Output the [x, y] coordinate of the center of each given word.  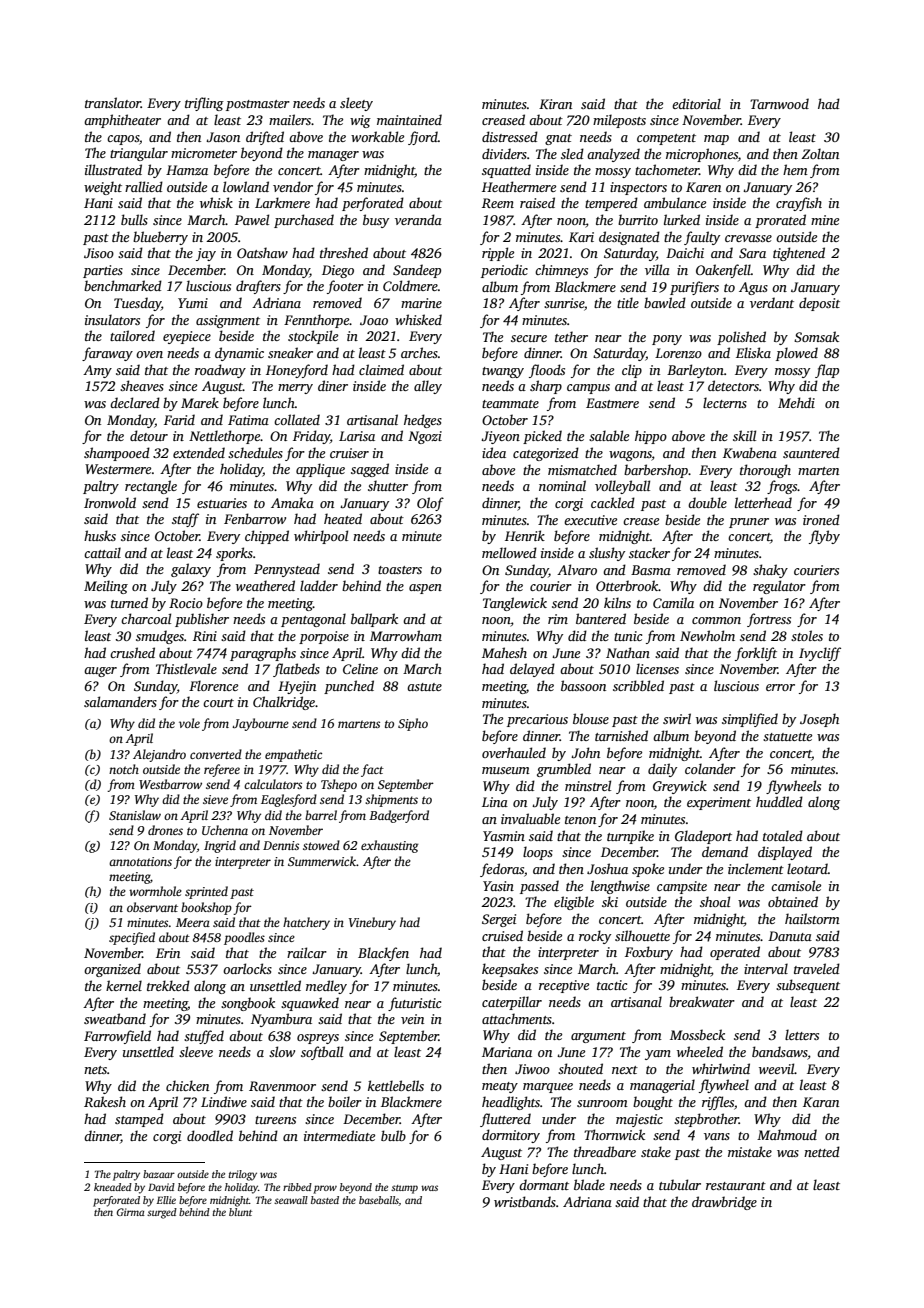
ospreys [318, 1039]
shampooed [117, 454]
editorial [696, 103]
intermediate [339, 1135]
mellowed [509, 552]
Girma [131, 1212]
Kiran [555, 104]
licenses [657, 668]
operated [735, 953]
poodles [244, 938]
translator [113, 102]
